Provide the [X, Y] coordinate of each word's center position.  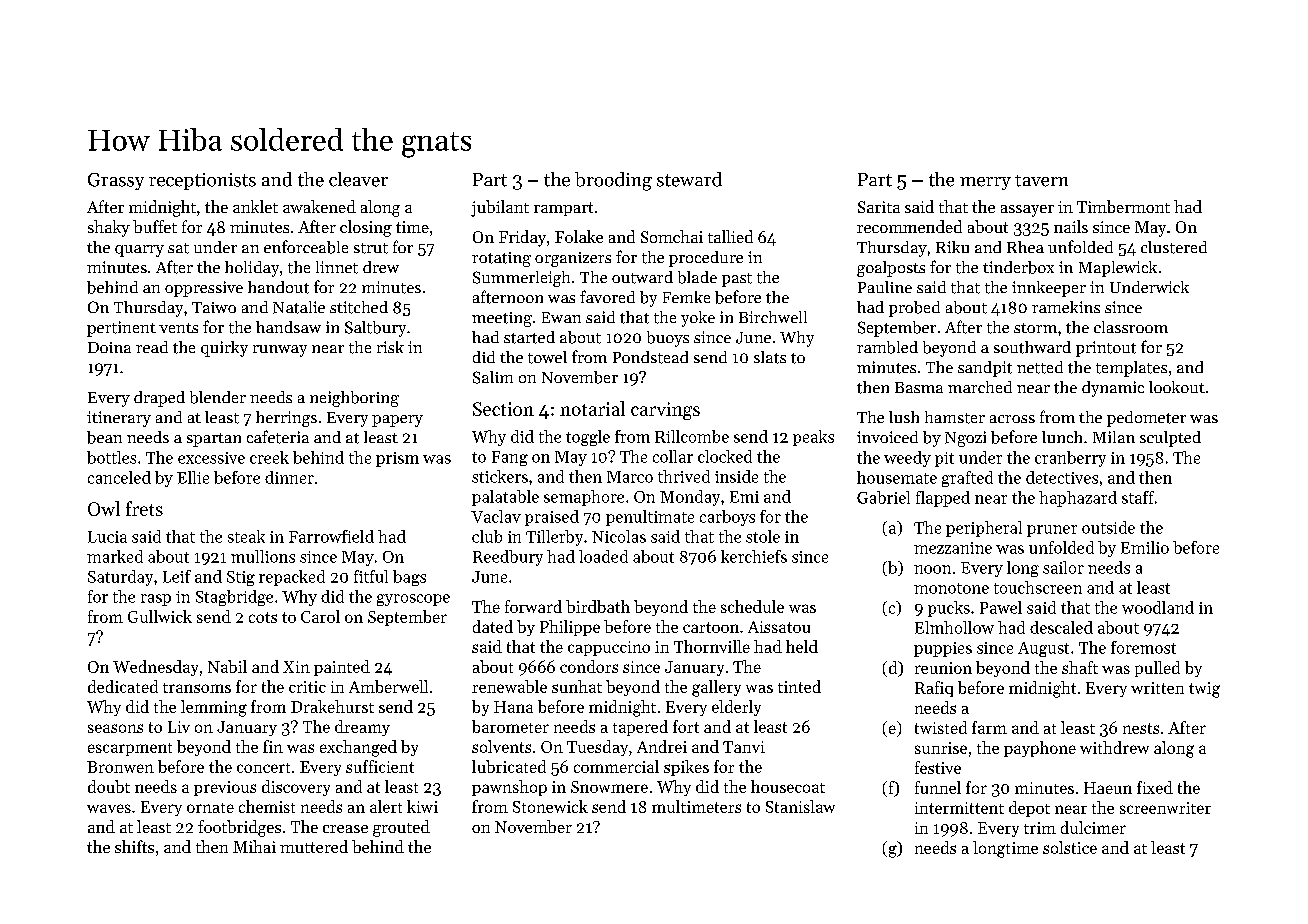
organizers [573, 259]
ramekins [1066, 307]
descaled [1061, 627]
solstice [1070, 847]
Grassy [116, 181]
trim [1040, 828]
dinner [289, 477]
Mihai [254, 846]
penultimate [650, 518]
